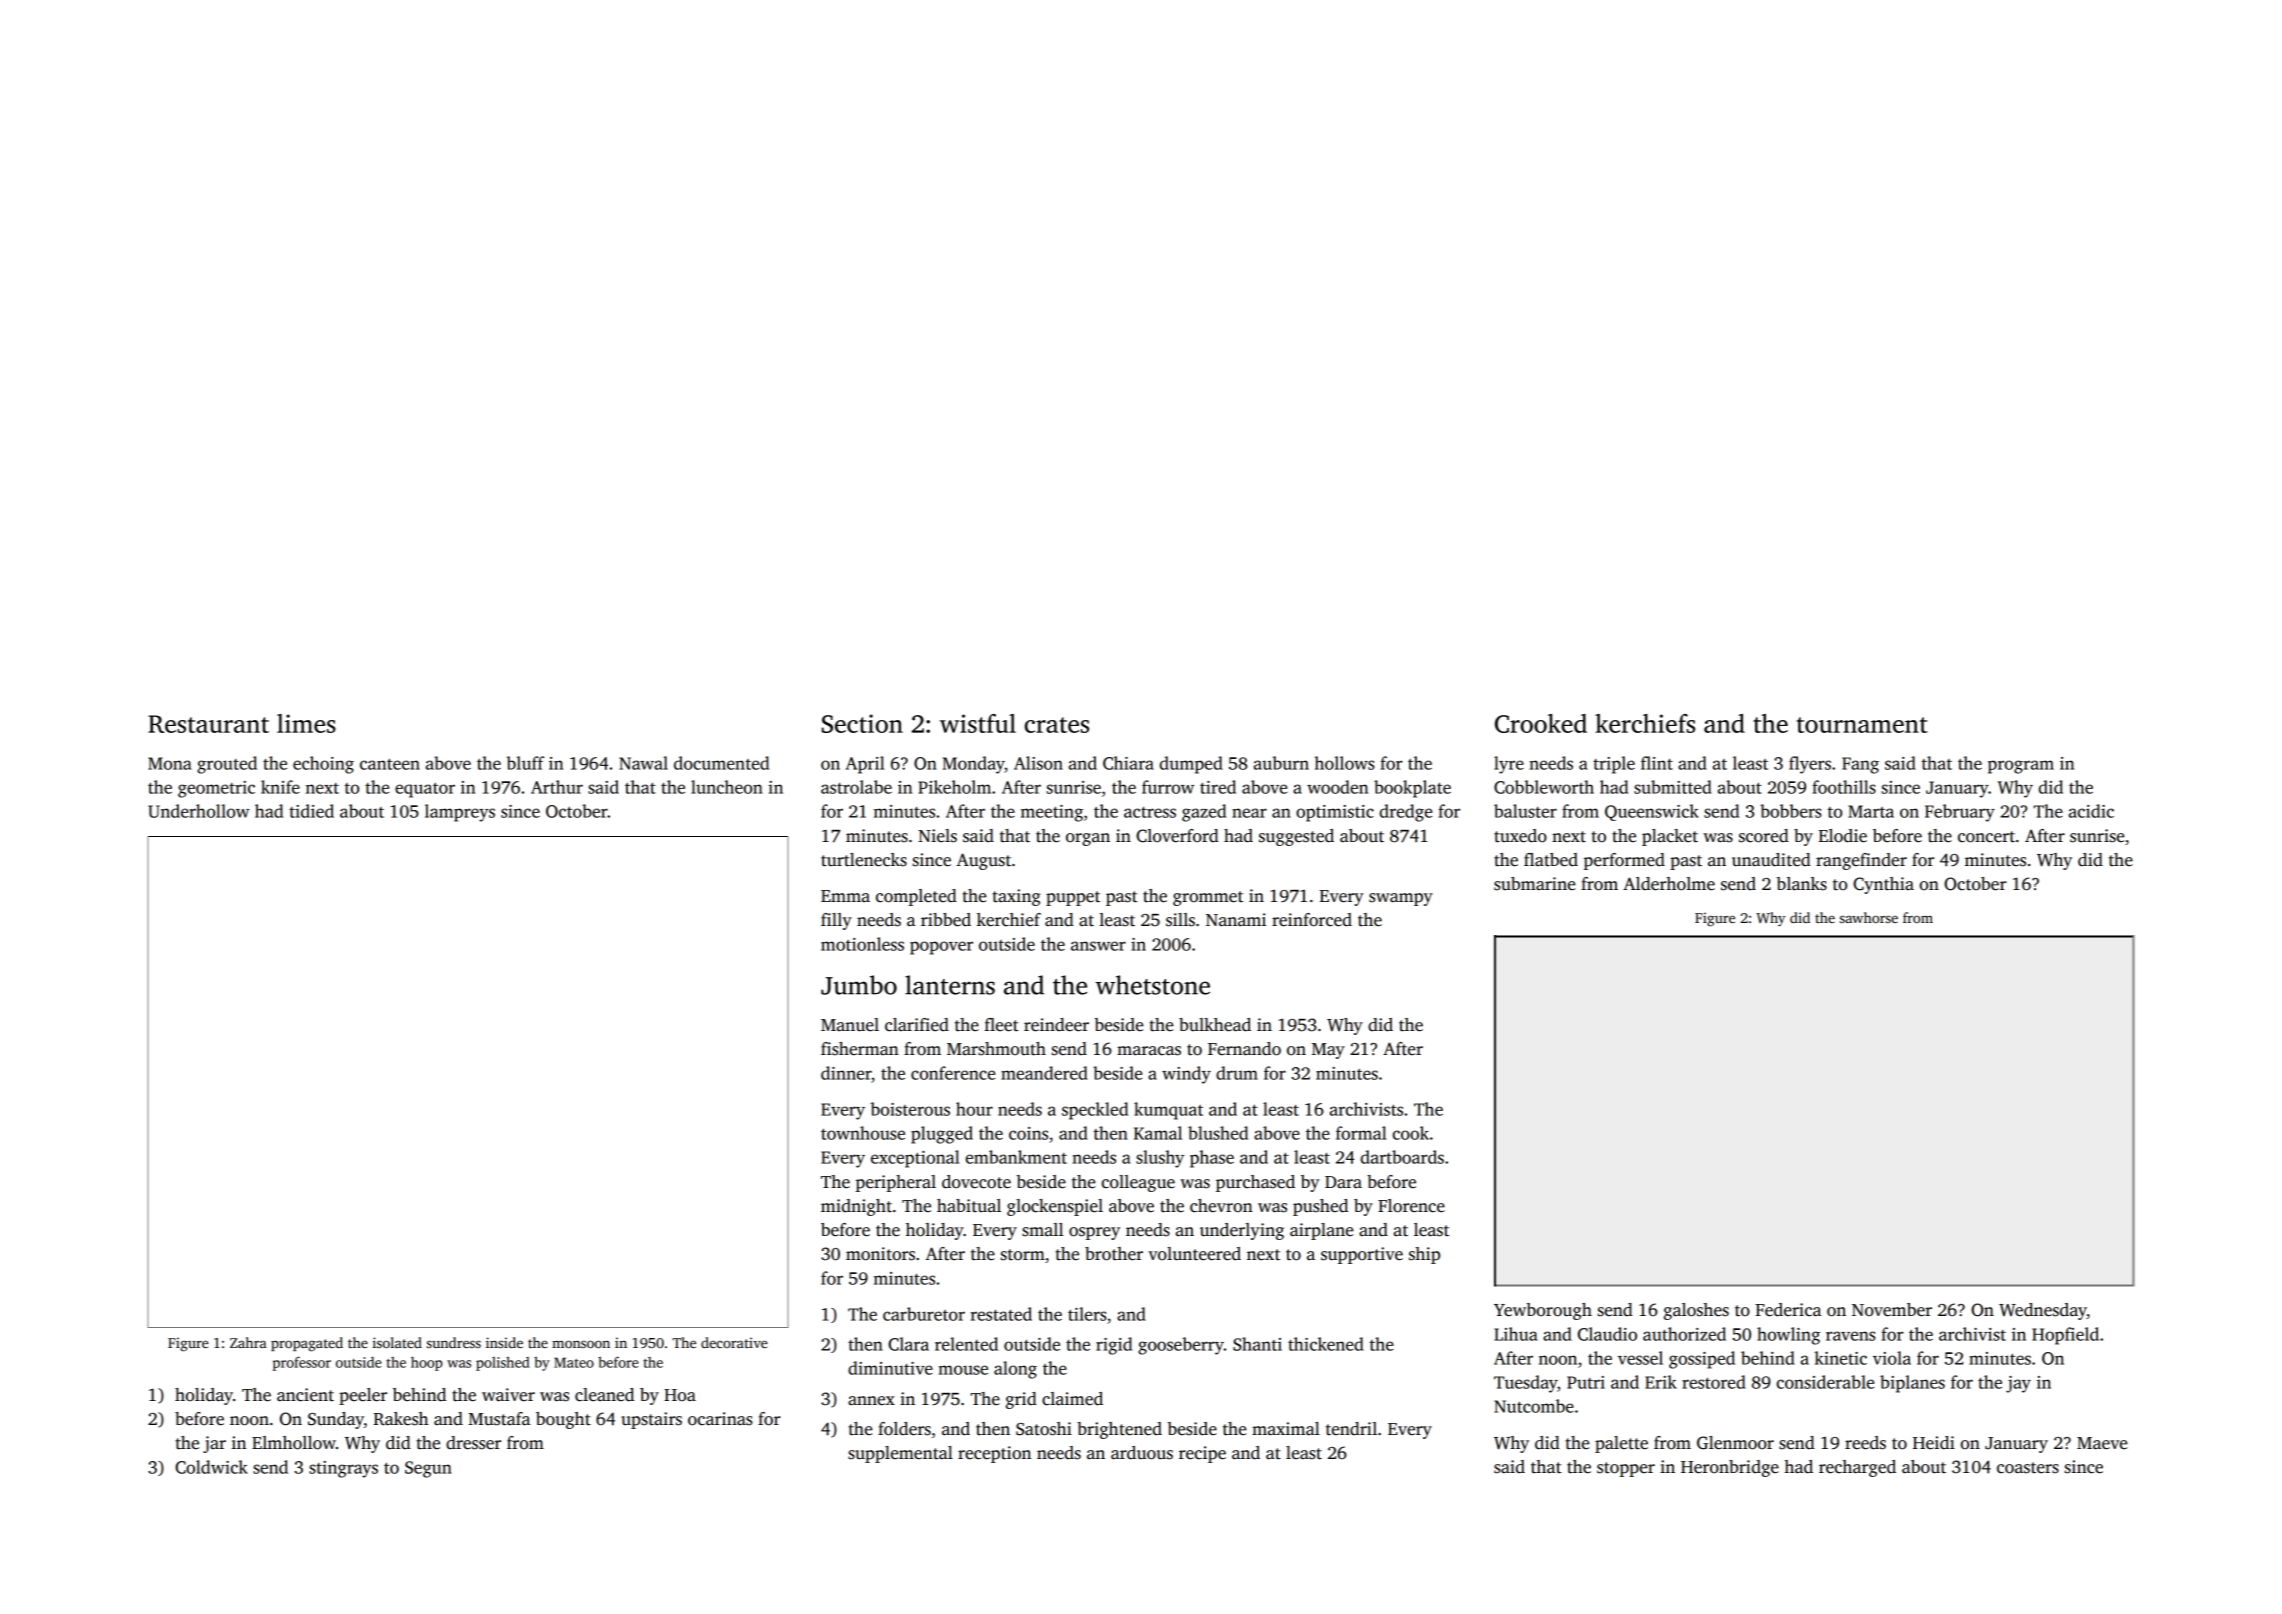 This image has width=2282, height=1614. I want to click on dinner, so click(846, 1073).
